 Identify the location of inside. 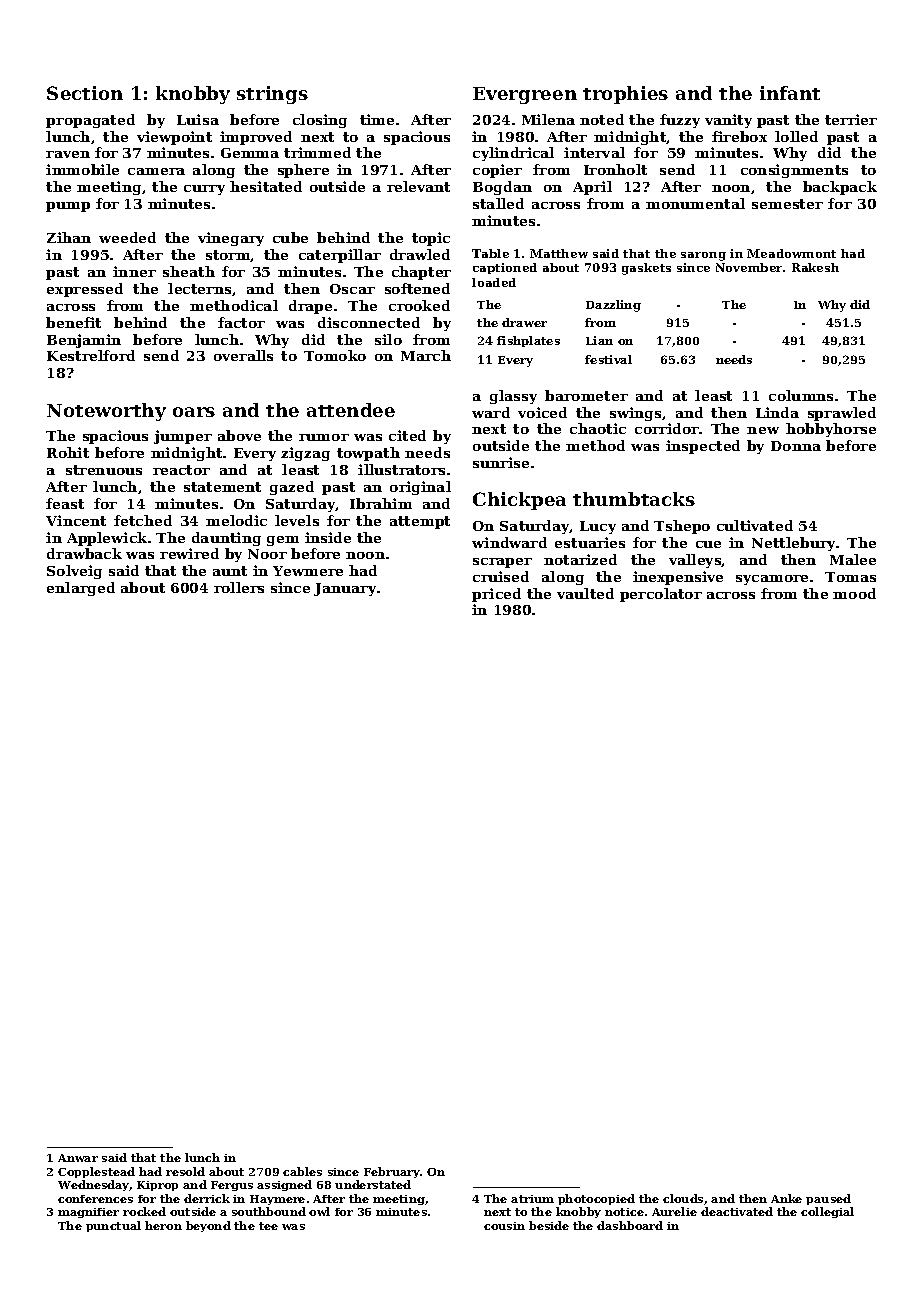
(328, 537).
